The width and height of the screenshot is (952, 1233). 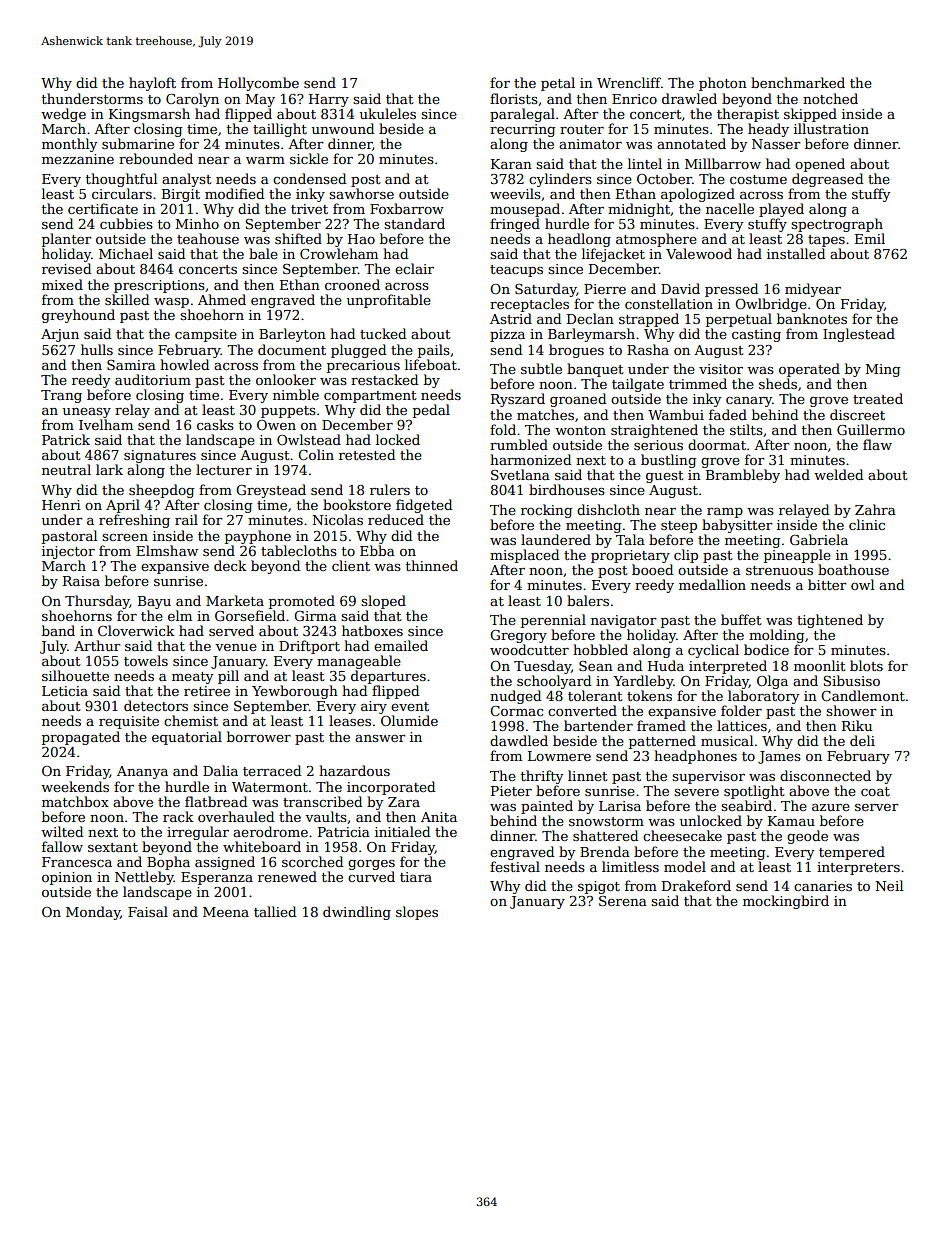 I want to click on dawdled, so click(x=519, y=740).
